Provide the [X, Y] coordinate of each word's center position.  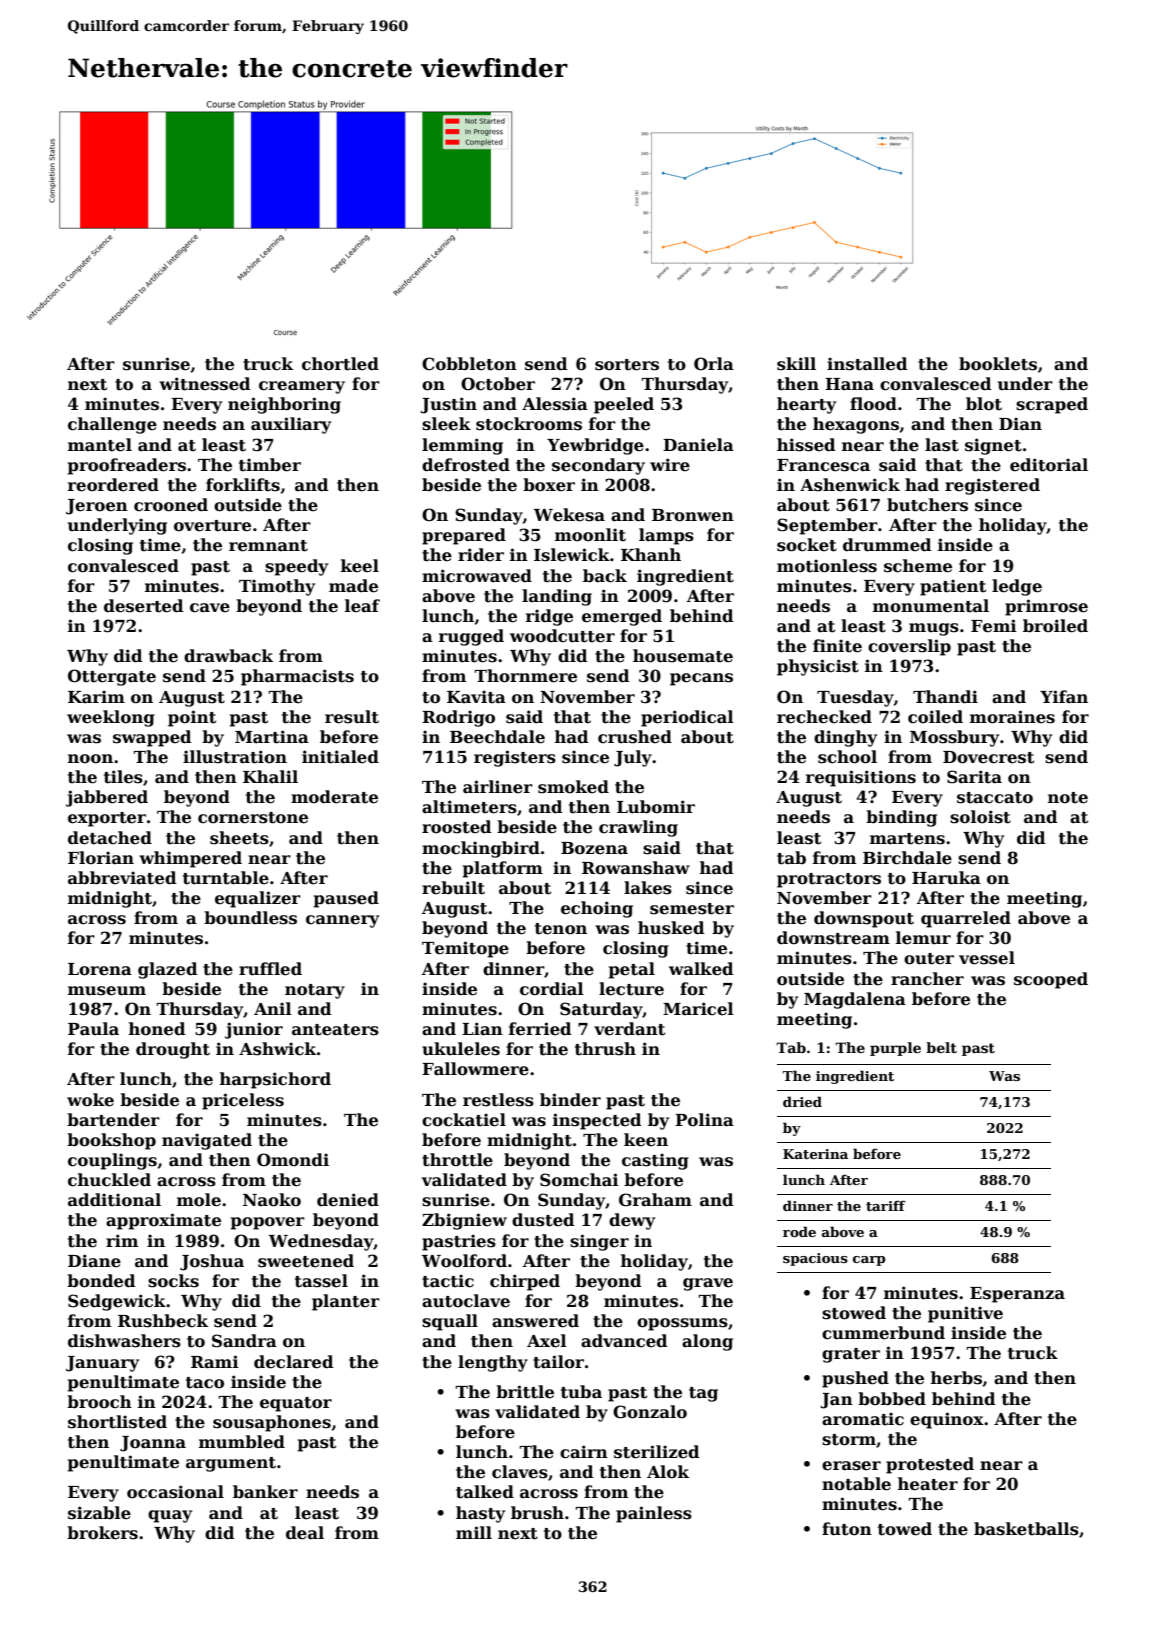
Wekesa [569, 515]
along [707, 1342]
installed [867, 364]
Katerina [815, 1154]
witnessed [205, 384]
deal [305, 1533]
